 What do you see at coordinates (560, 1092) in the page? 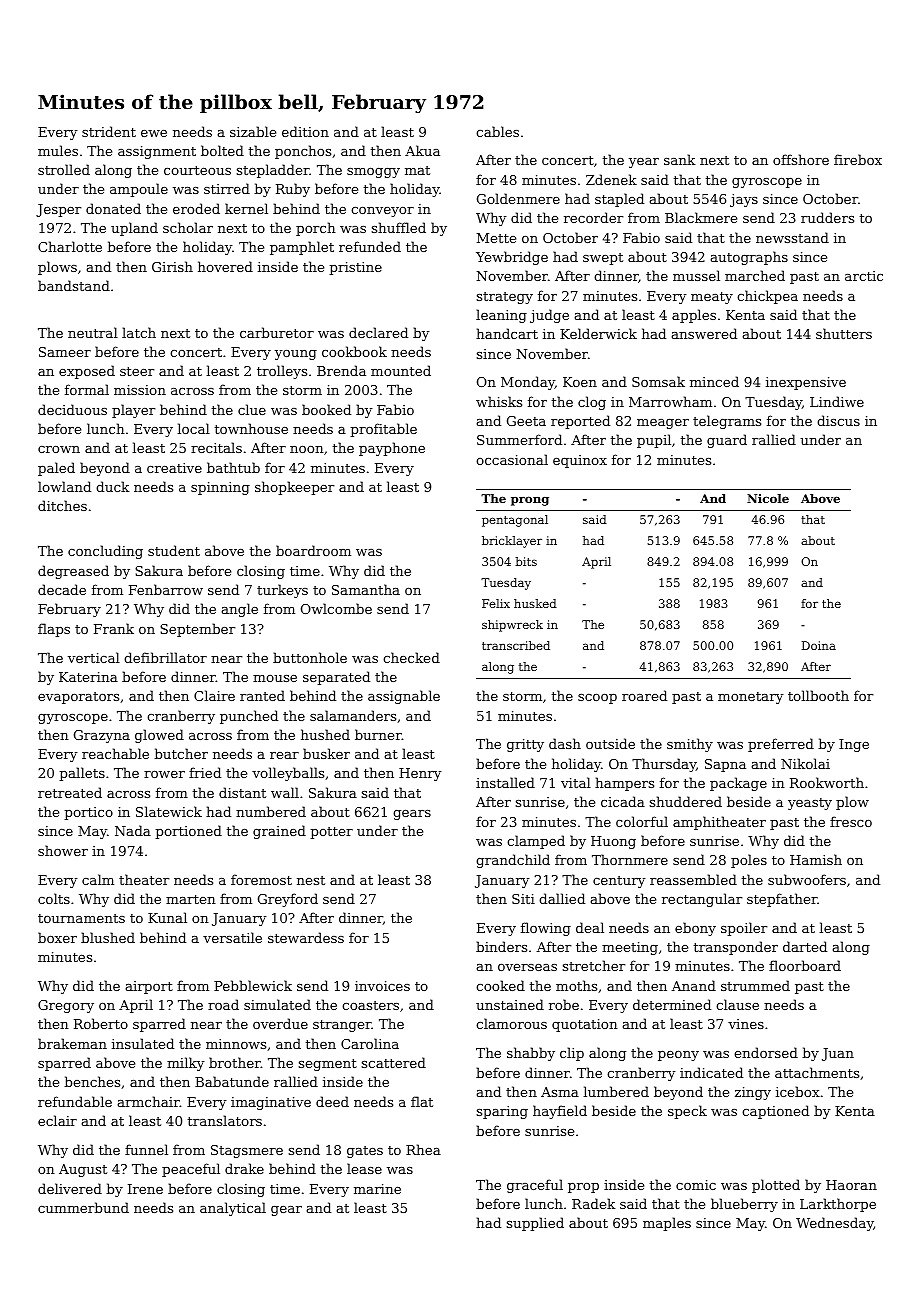
I see `Asma` at bounding box center [560, 1092].
